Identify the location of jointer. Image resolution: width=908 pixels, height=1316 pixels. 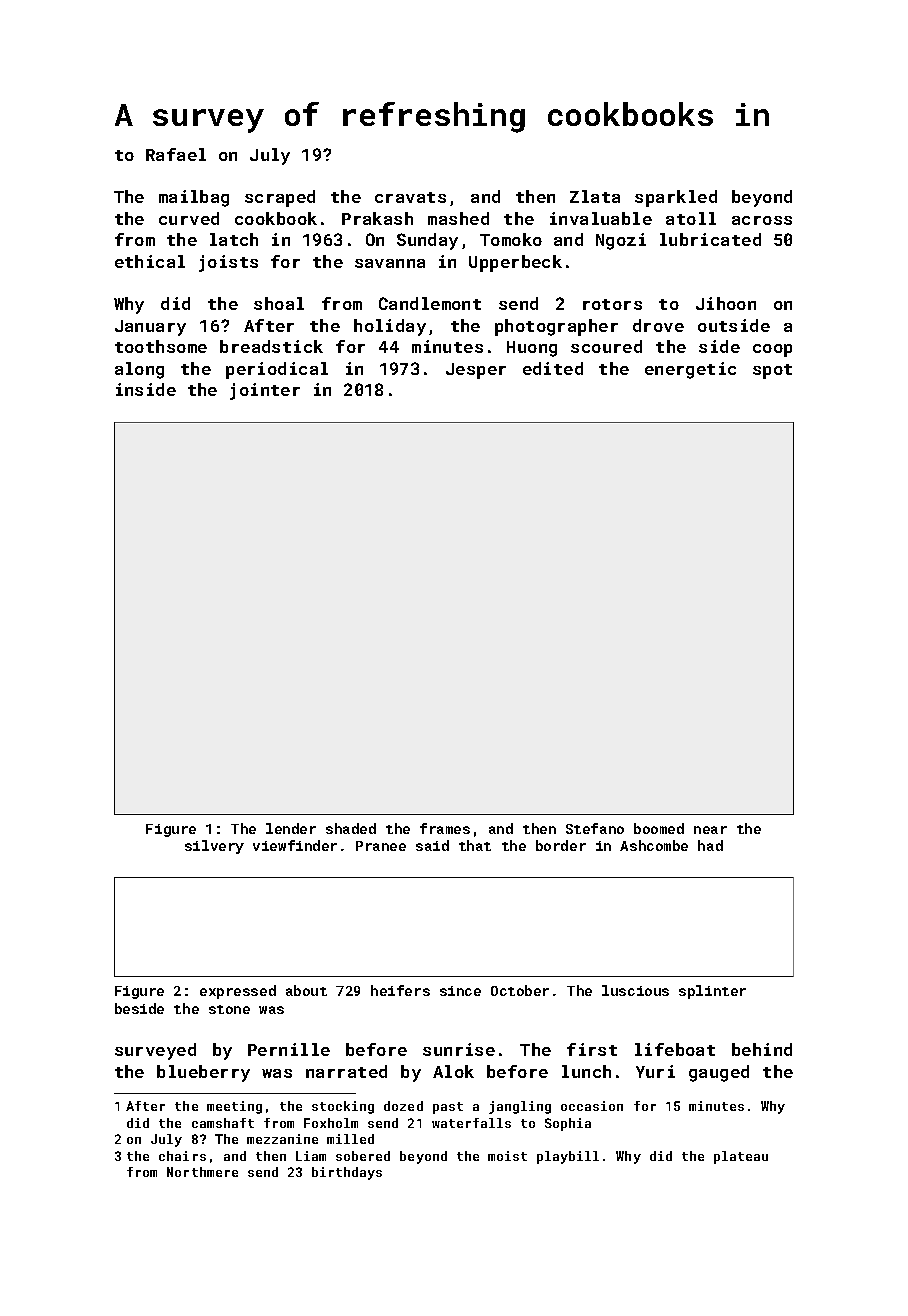
(265, 391).
